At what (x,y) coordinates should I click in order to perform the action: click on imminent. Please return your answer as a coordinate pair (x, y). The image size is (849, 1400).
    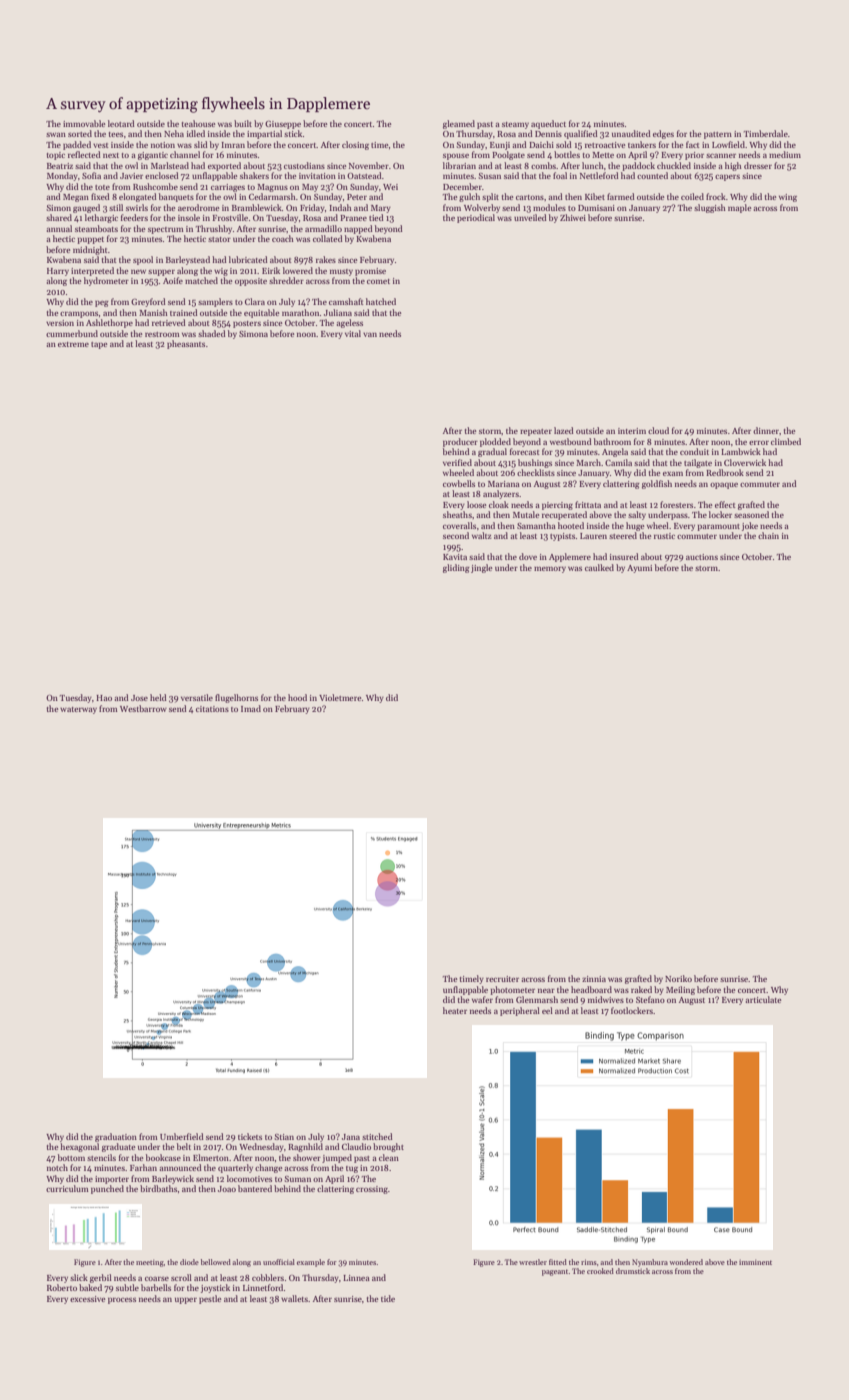
    Looking at the image, I should click on (755, 1262).
